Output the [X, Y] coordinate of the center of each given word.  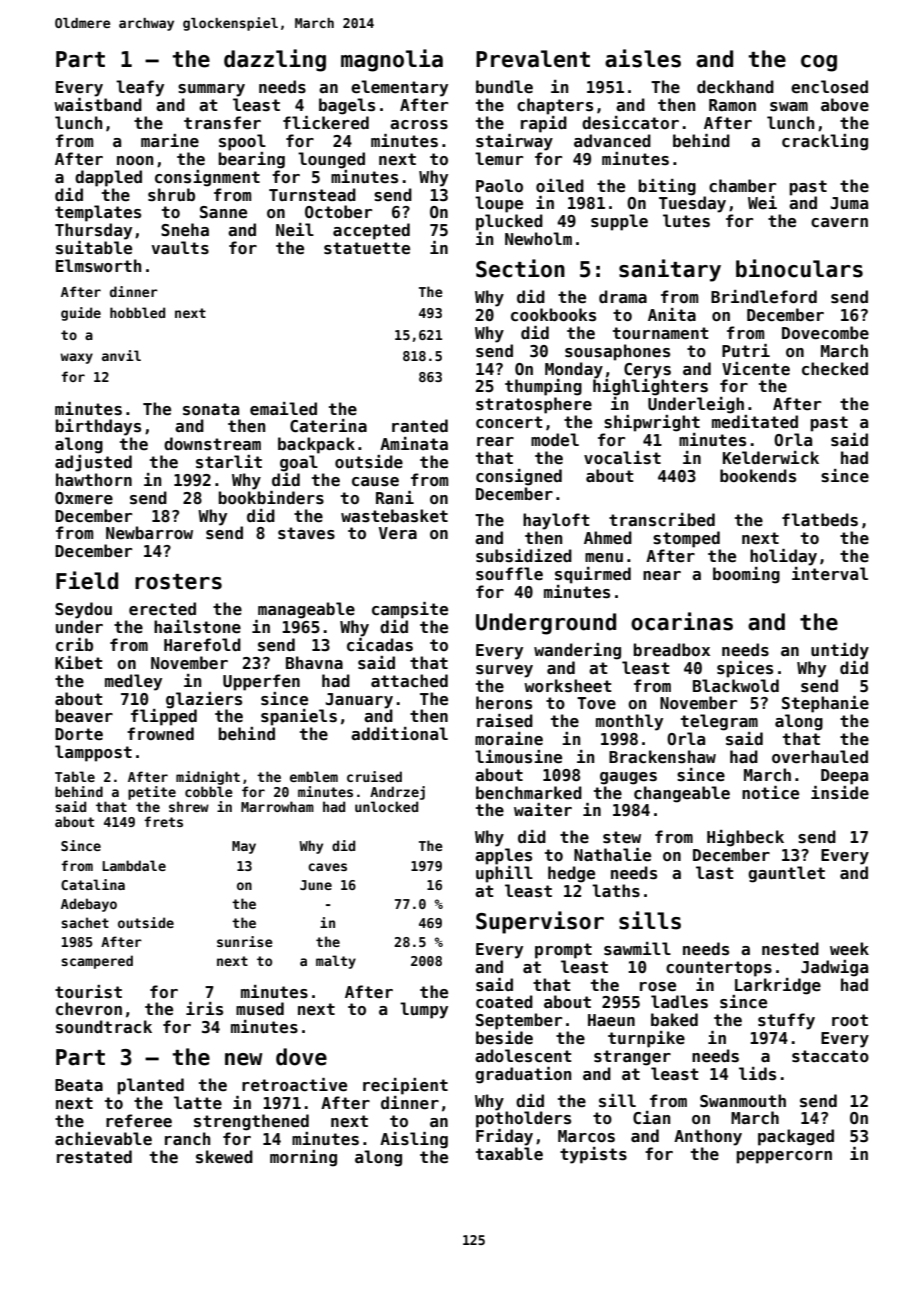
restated [94, 1157]
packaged [796, 1137]
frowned [160, 734]
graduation [523, 1075]
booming [746, 575]
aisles [643, 58]
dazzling [275, 60]
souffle [509, 574]
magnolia [392, 60]
